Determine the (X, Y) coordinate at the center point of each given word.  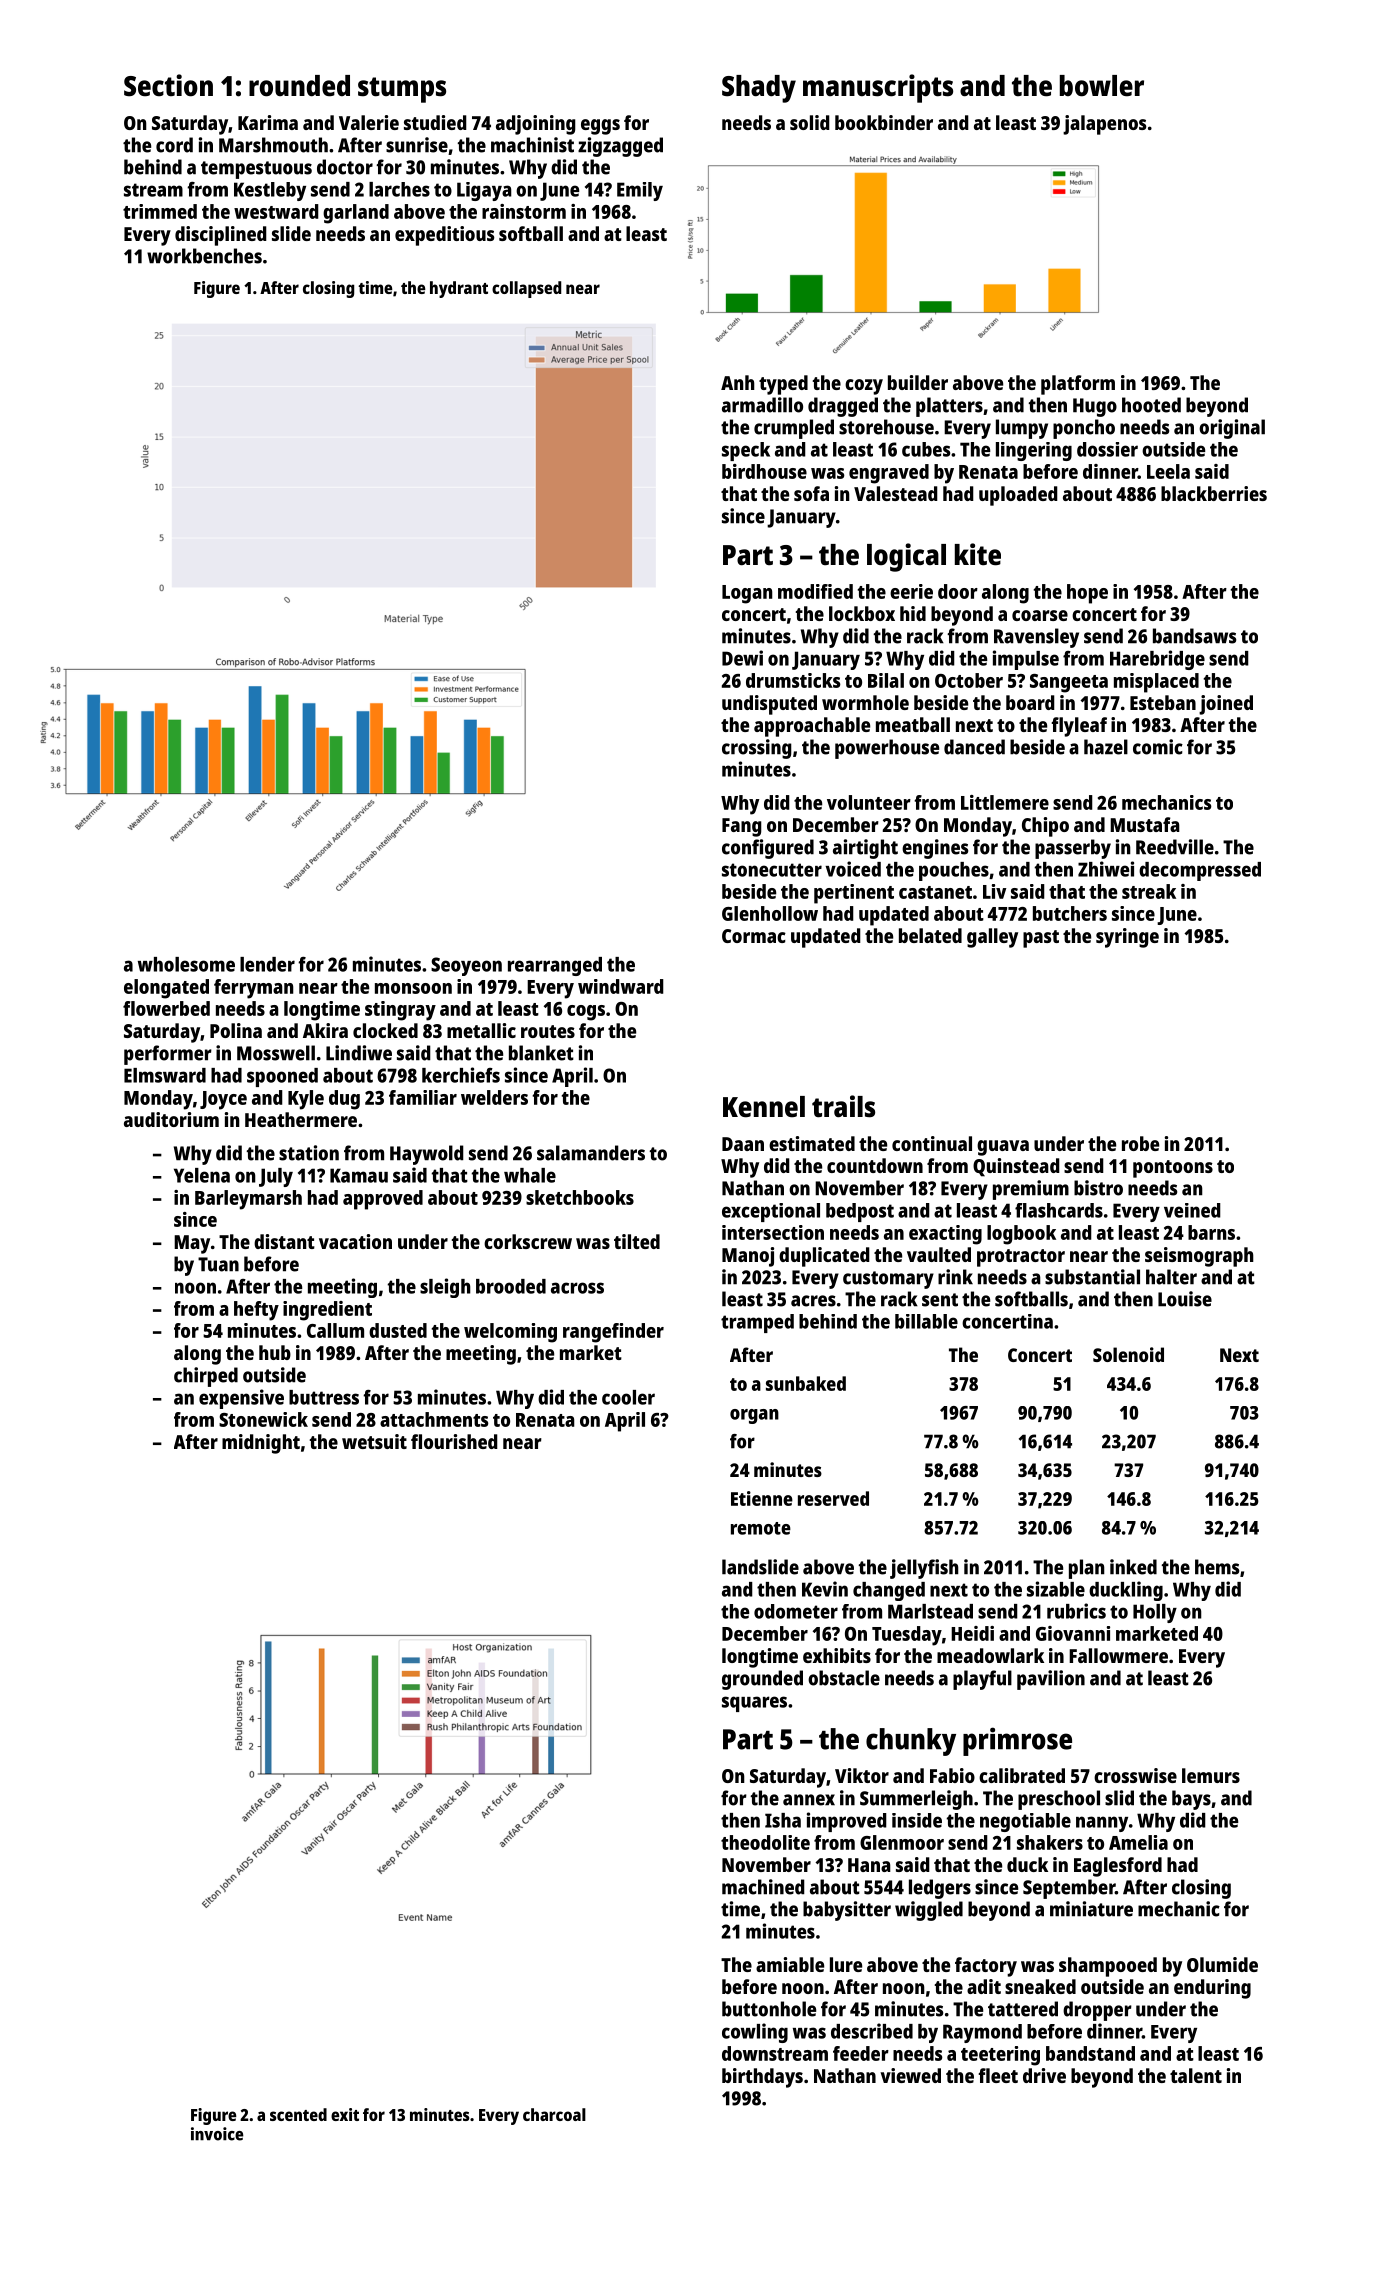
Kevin (825, 1589)
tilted (637, 1241)
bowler (1102, 86)
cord (174, 145)
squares (754, 1704)
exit (345, 2114)
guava (1003, 1148)
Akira (325, 1030)
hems (1217, 1567)
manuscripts (878, 88)
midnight (261, 1444)
